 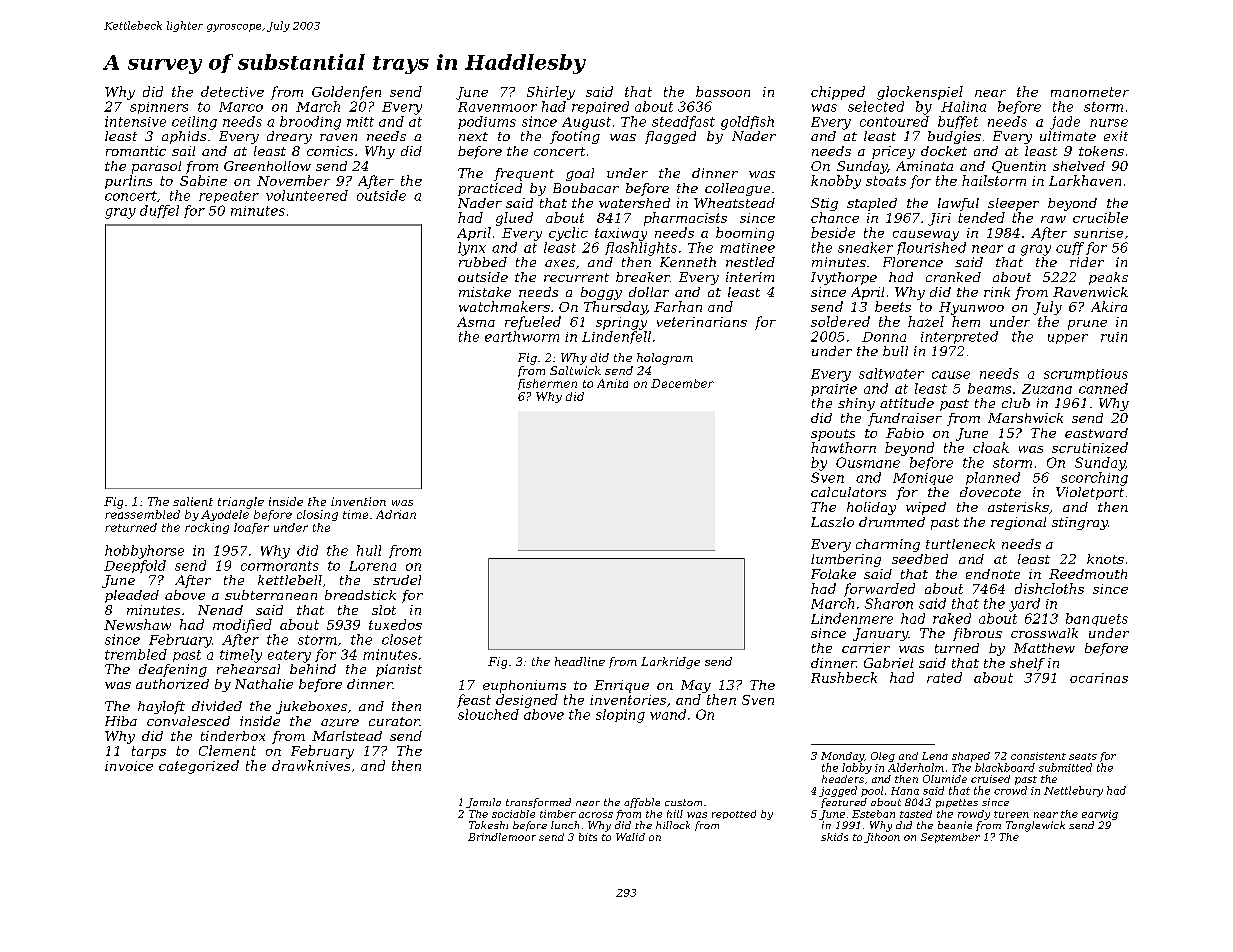 What do you see at coordinates (893, 152) in the screenshot?
I see `pricey` at bounding box center [893, 152].
